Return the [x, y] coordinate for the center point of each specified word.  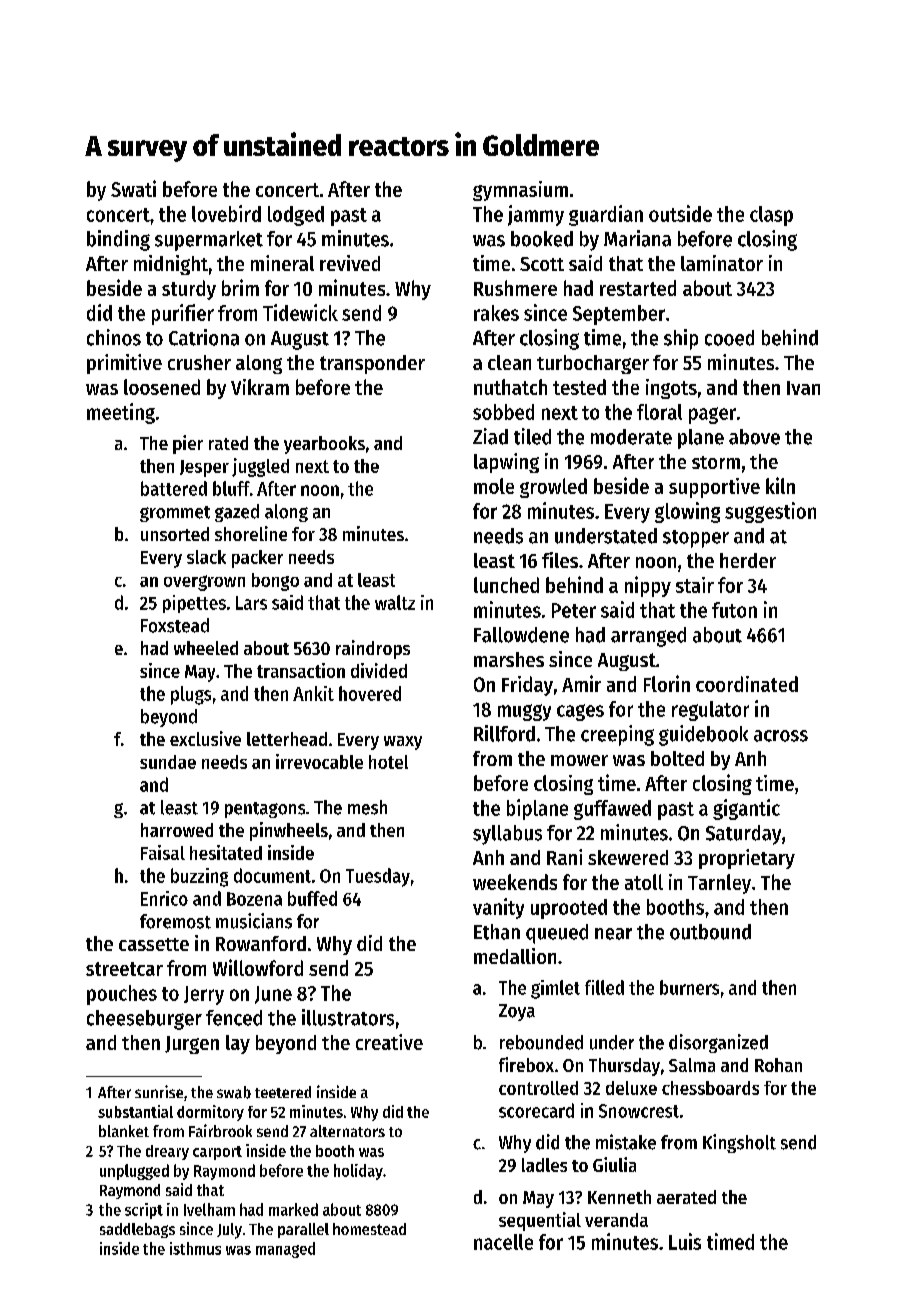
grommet [175, 514]
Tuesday [378, 877]
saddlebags [137, 1230]
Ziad [490, 436]
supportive [714, 488]
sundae [168, 762]
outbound [710, 932]
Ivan [803, 388]
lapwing [506, 463]
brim [240, 287]
